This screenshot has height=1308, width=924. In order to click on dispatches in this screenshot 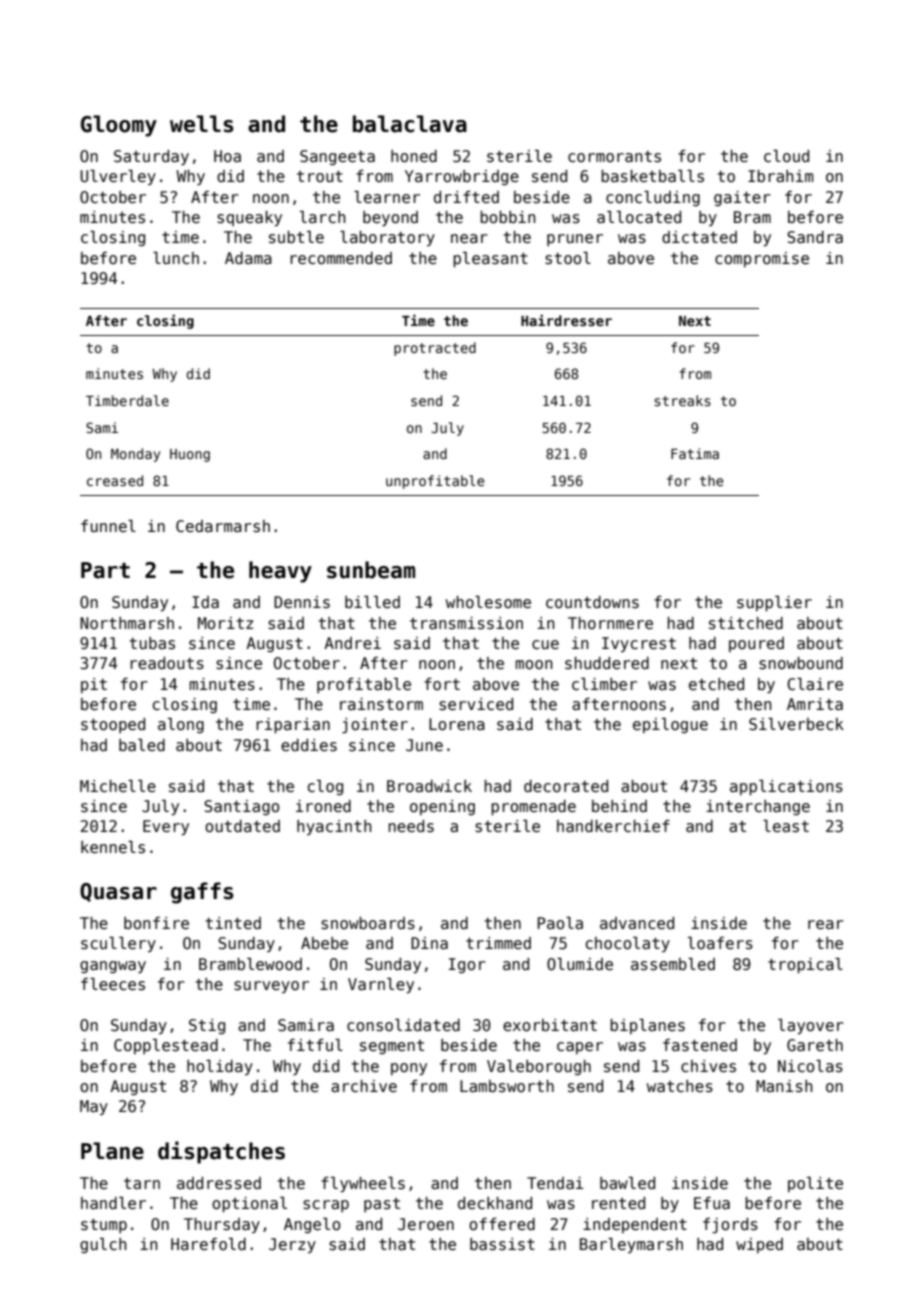, I will do `click(221, 1152)`.
